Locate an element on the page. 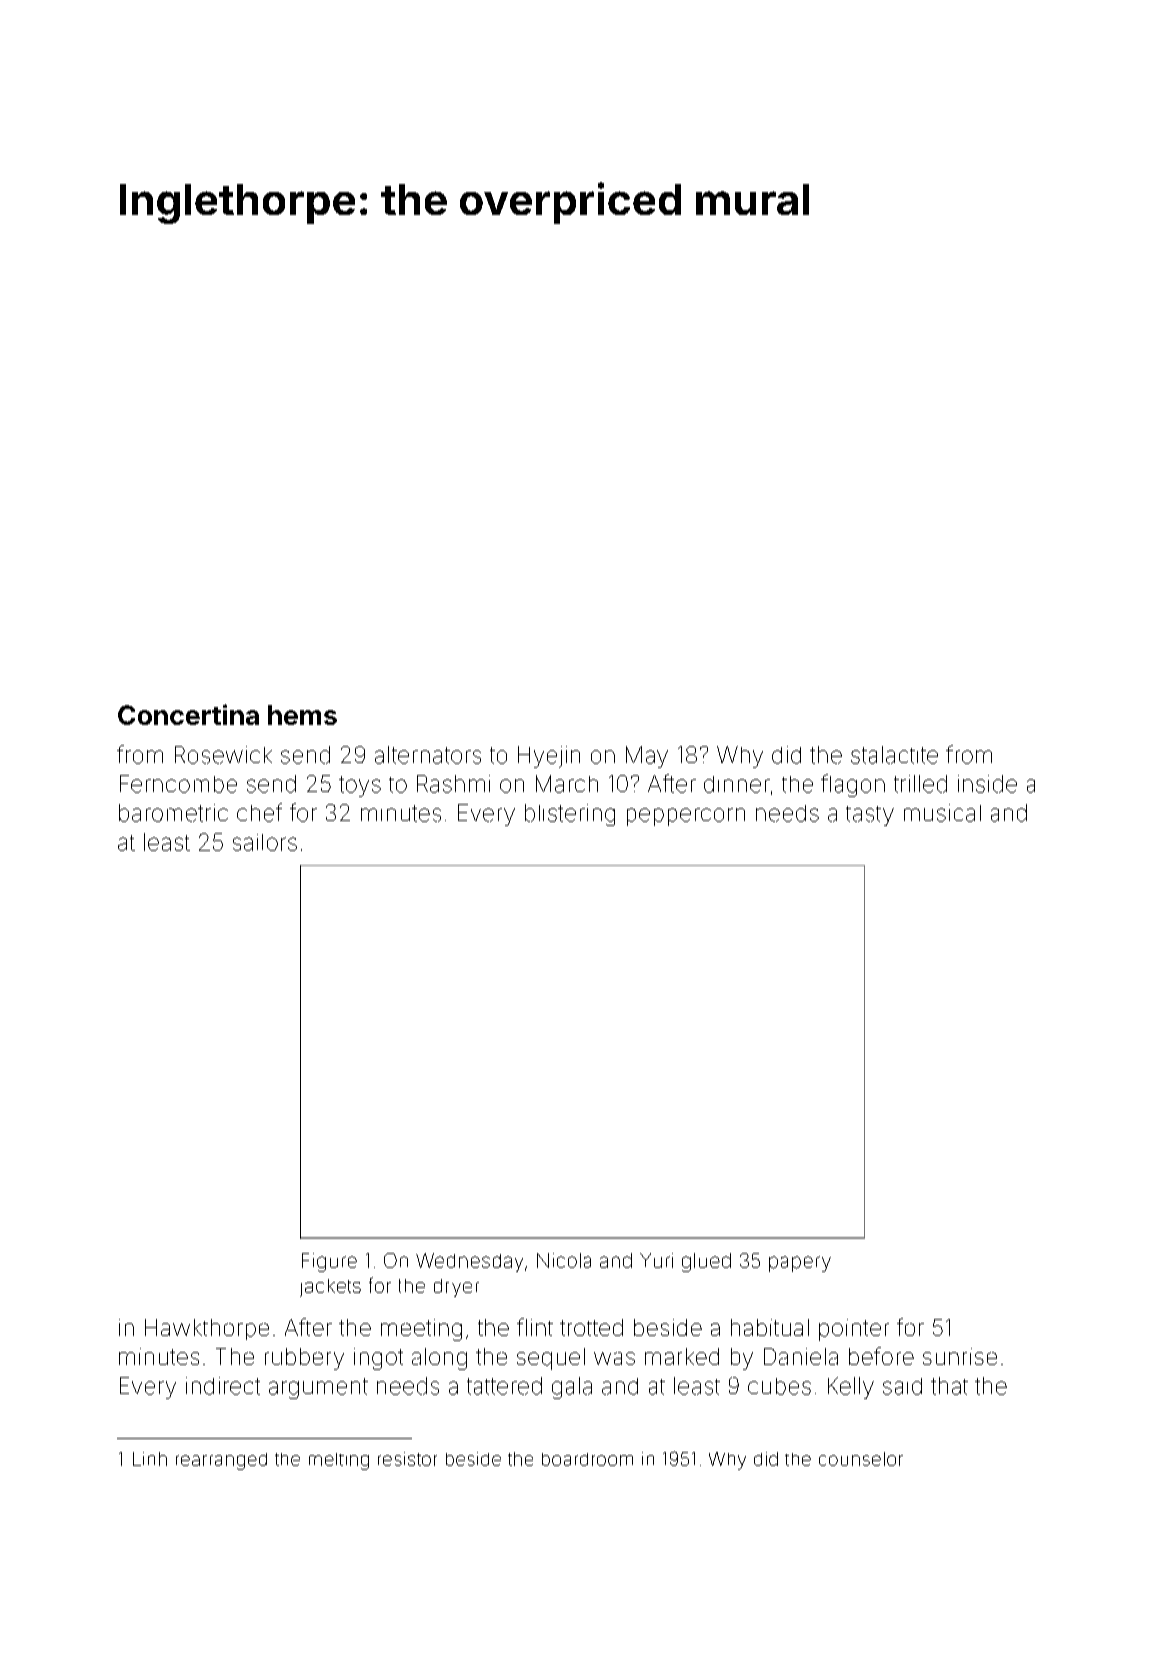  peppercorn is located at coordinates (686, 817).
